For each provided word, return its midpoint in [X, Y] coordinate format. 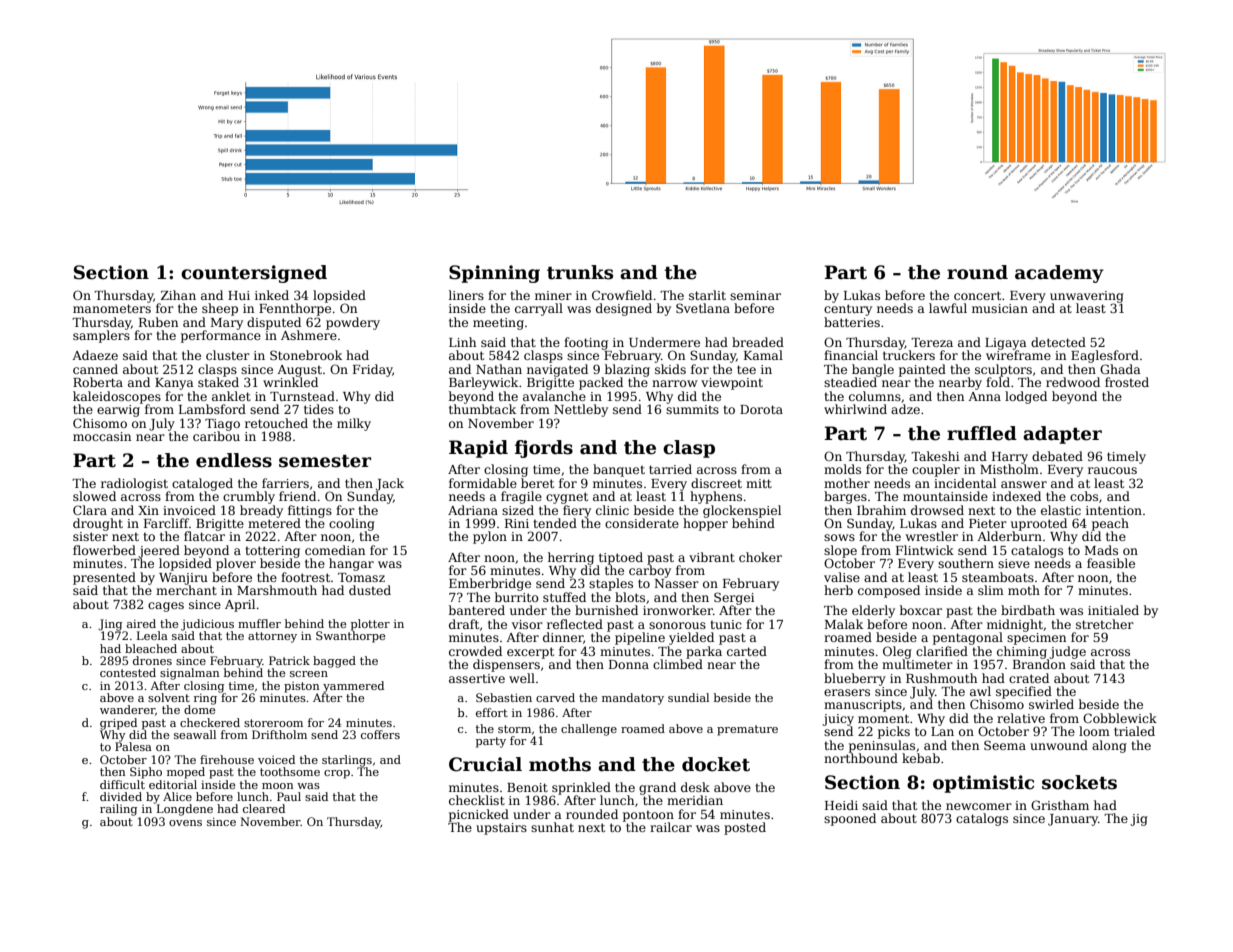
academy [1059, 274]
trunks [580, 272]
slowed [94, 496]
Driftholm [279, 734]
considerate [642, 523]
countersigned [254, 274]
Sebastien [504, 697]
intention [1114, 510]
